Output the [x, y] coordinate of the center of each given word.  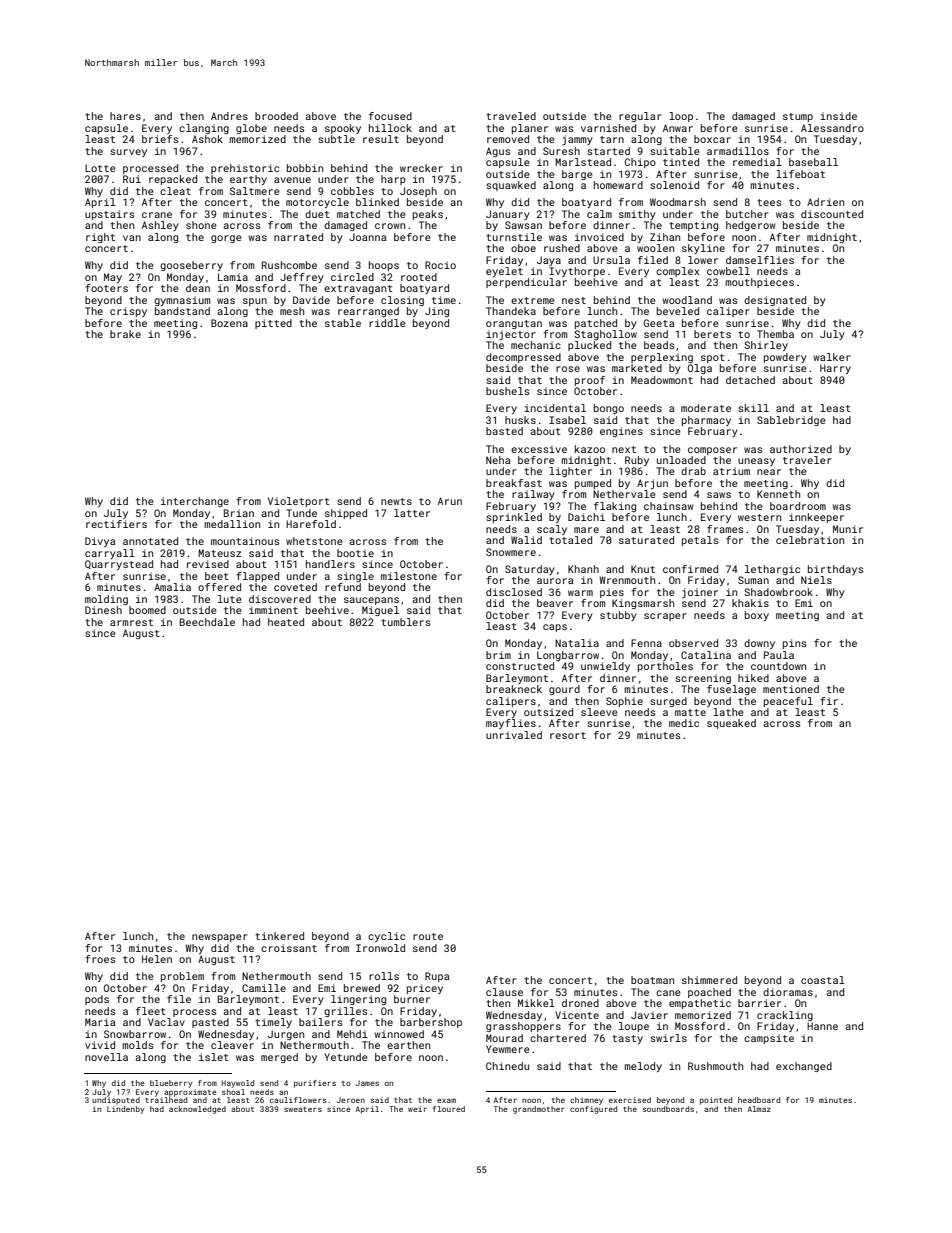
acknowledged [197, 1110]
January [508, 215]
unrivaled [514, 735]
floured [449, 1109]
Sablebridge [791, 421]
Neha [498, 460]
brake [125, 334]
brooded [276, 116]
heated [286, 622]
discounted [832, 214]
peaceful [788, 702]
